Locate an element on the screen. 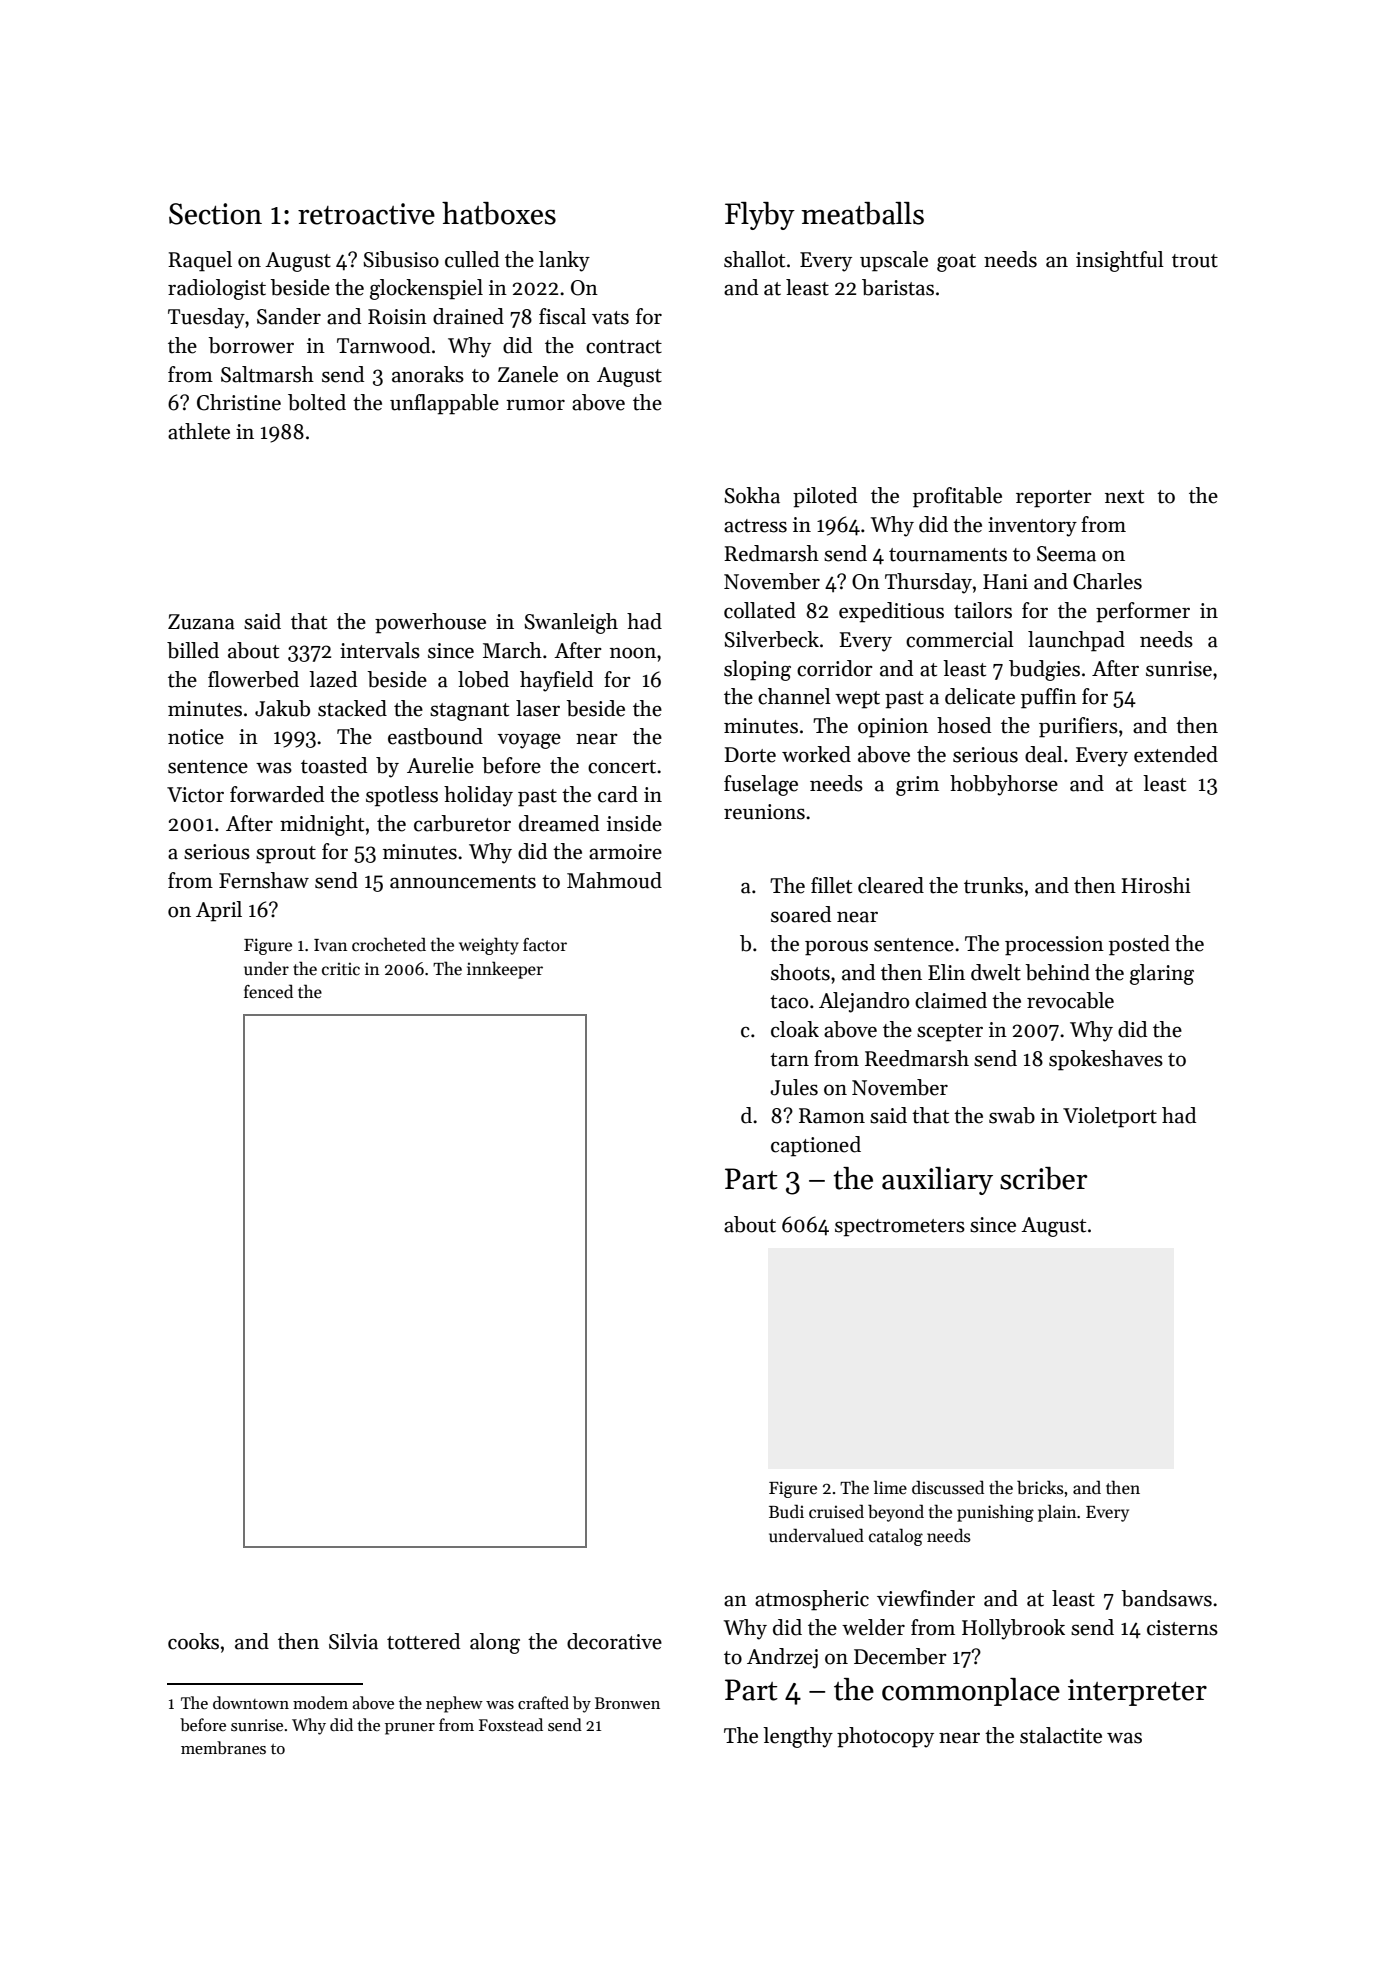  spectrometers is located at coordinates (900, 1228).
